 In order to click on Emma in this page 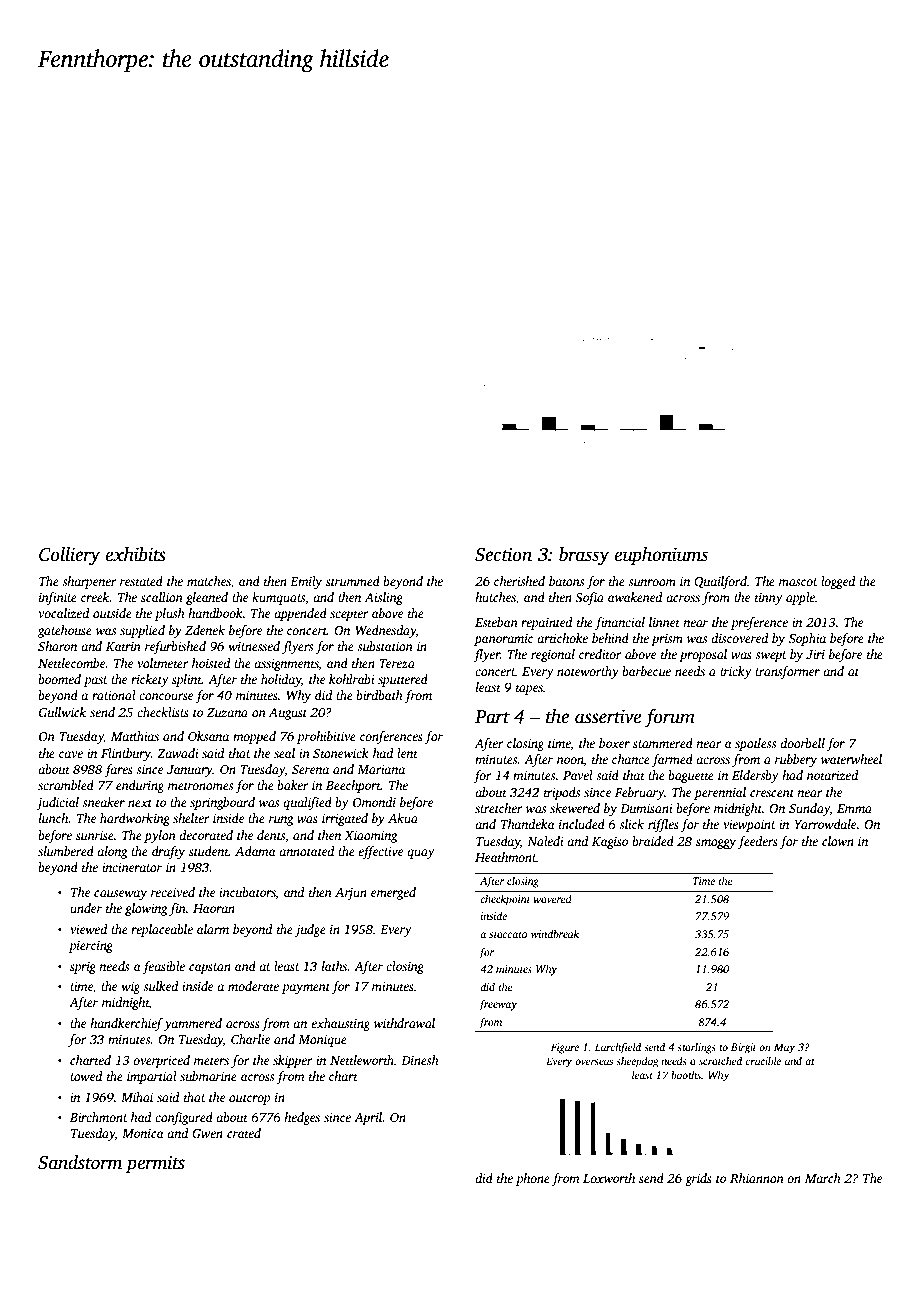, I will do `click(854, 808)`.
